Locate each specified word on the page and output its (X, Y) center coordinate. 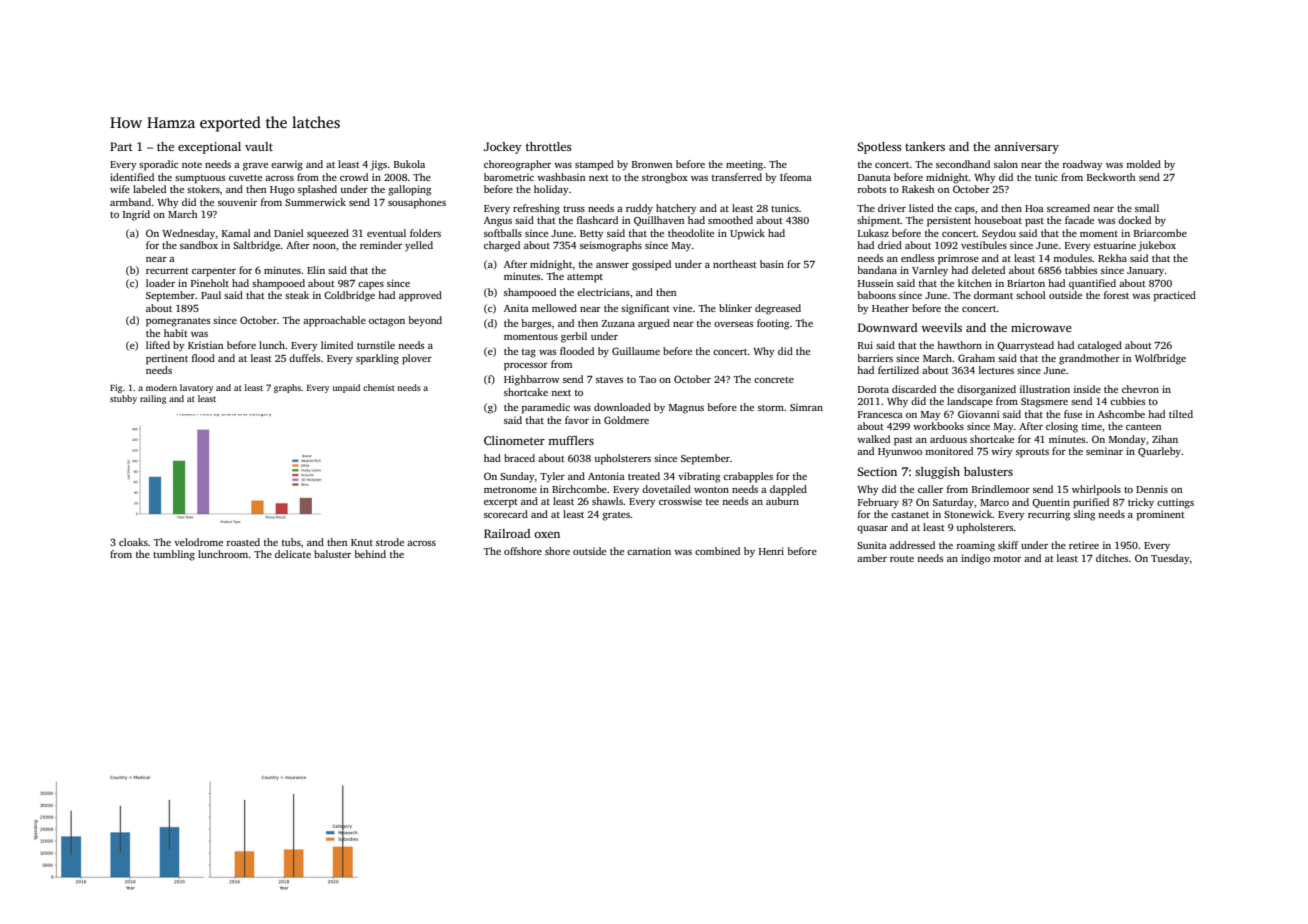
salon (1006, 164)
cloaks (133, 542)
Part (121, 146)
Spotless (879, 148)
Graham (976, 358)
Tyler (552, 477)
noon (324, 246)
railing (153, 399)
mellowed (554, 308)
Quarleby (1159, 452)
